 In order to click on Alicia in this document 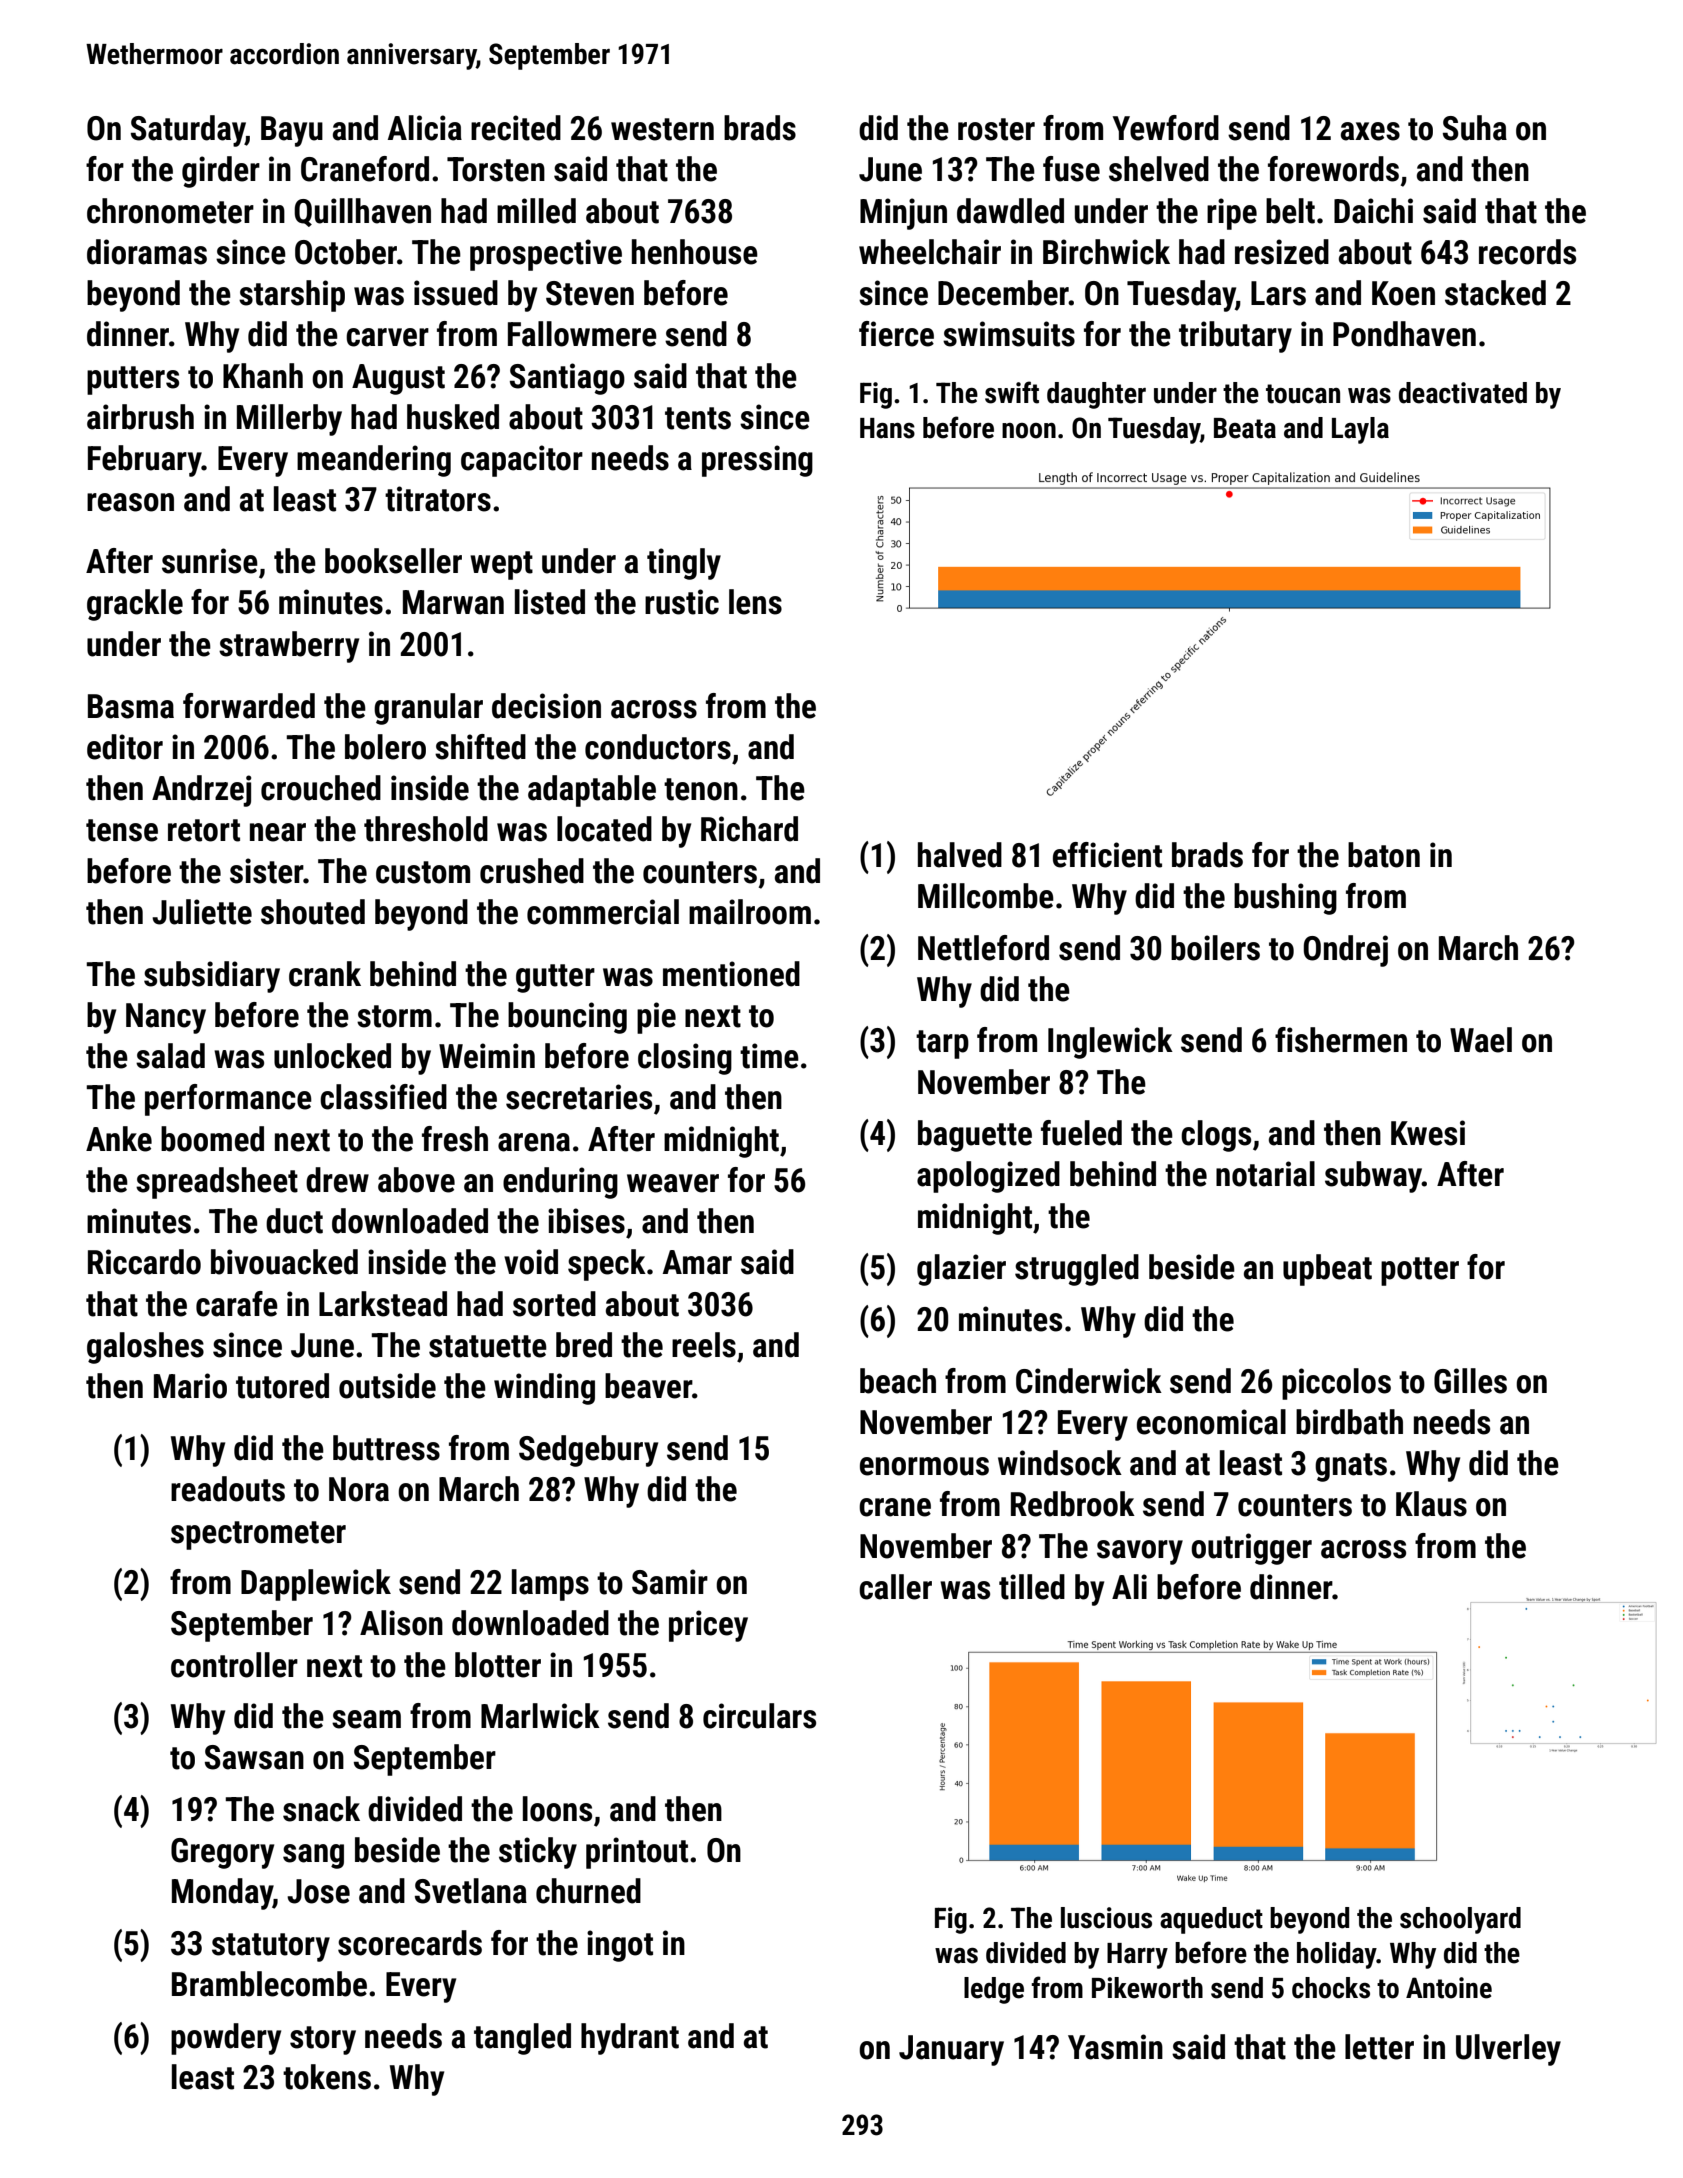, I will do `click(425, 128)`.
